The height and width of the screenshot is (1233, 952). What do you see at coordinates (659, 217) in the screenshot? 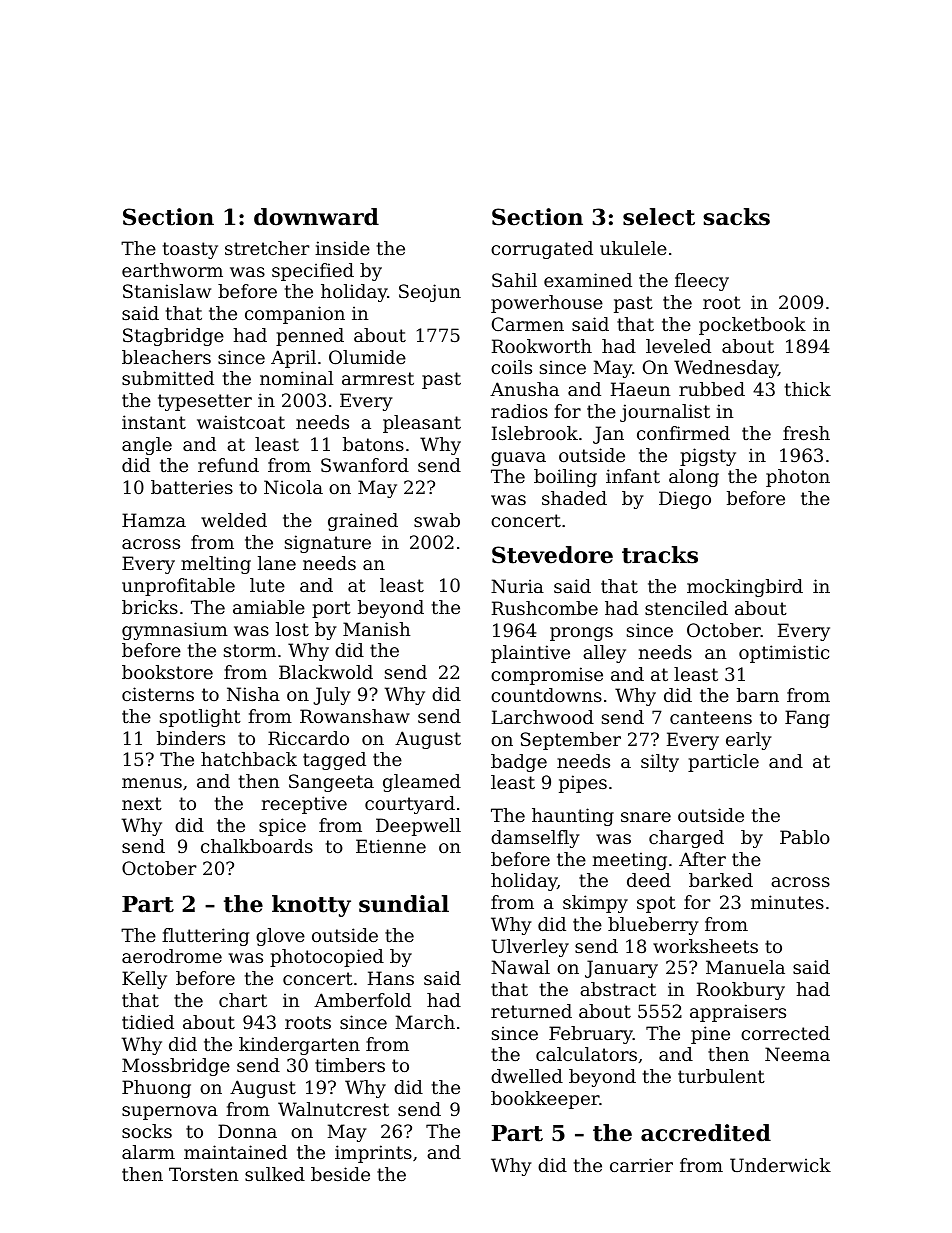
I see `select` at bounding box center [659, 217].
